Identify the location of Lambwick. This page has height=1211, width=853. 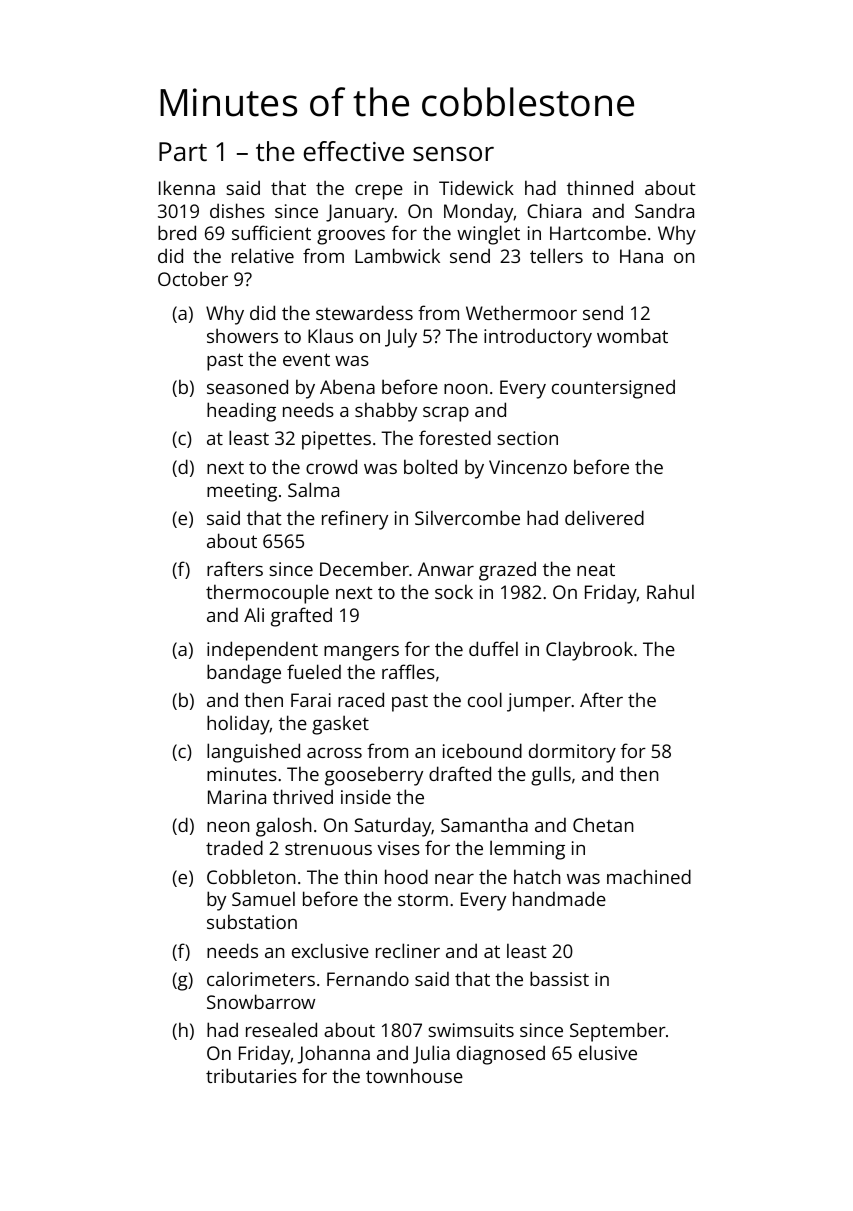
(397, 255).
